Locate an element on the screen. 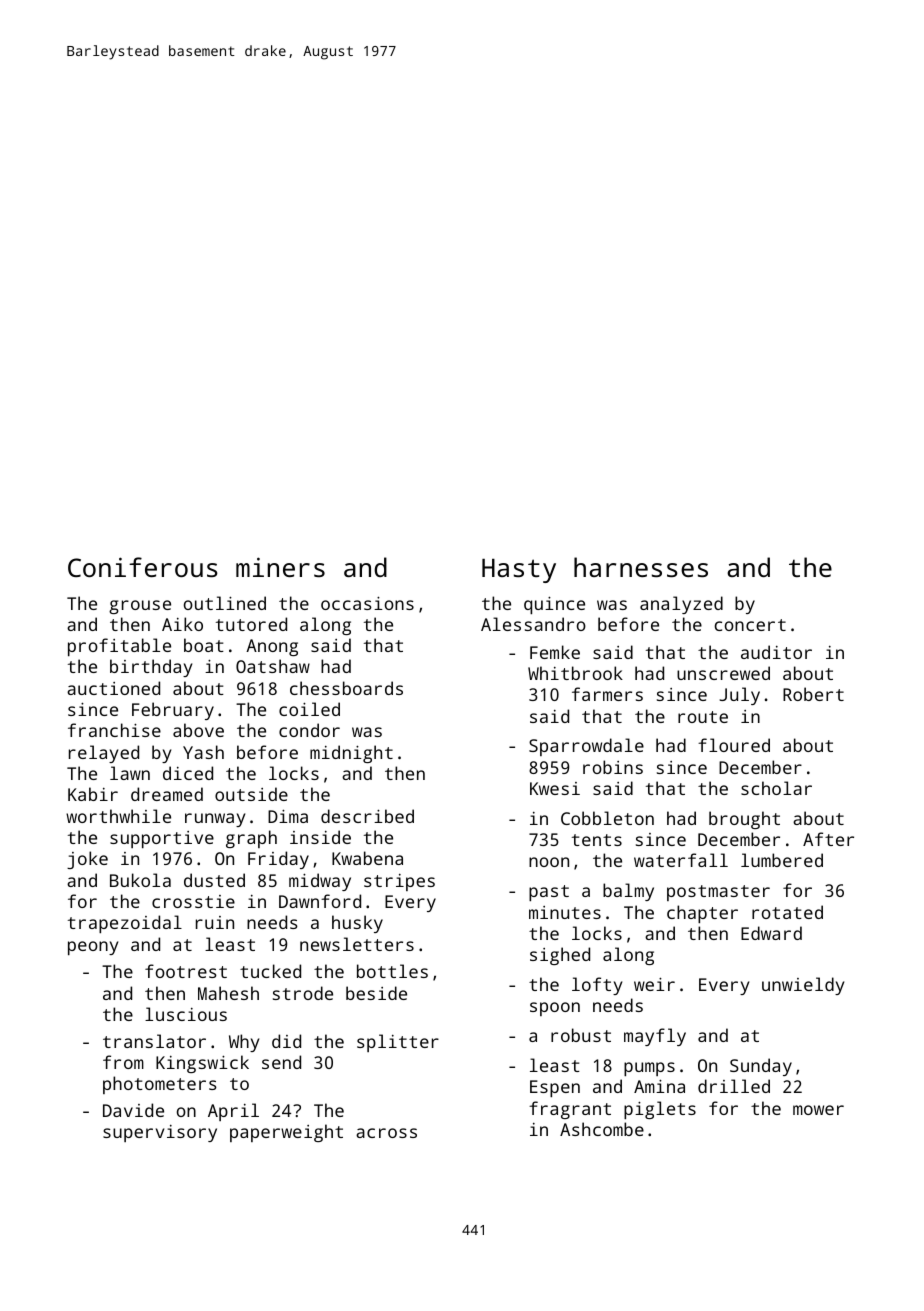 The height and width of the screenshot is (1311, 924). Coniferous is located at coordinates (143, 567).
